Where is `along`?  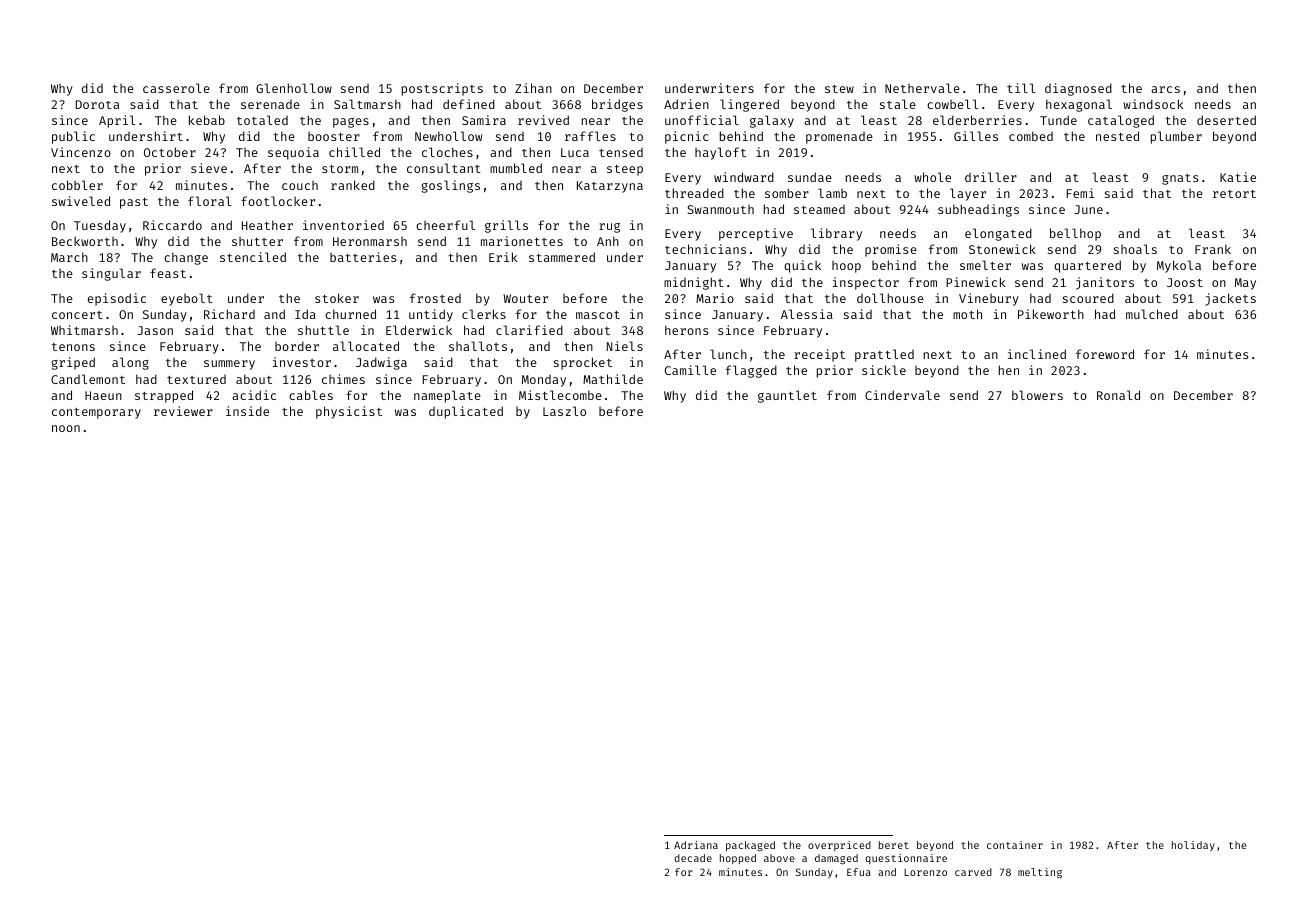 along is located at coordinates (130, 363).
